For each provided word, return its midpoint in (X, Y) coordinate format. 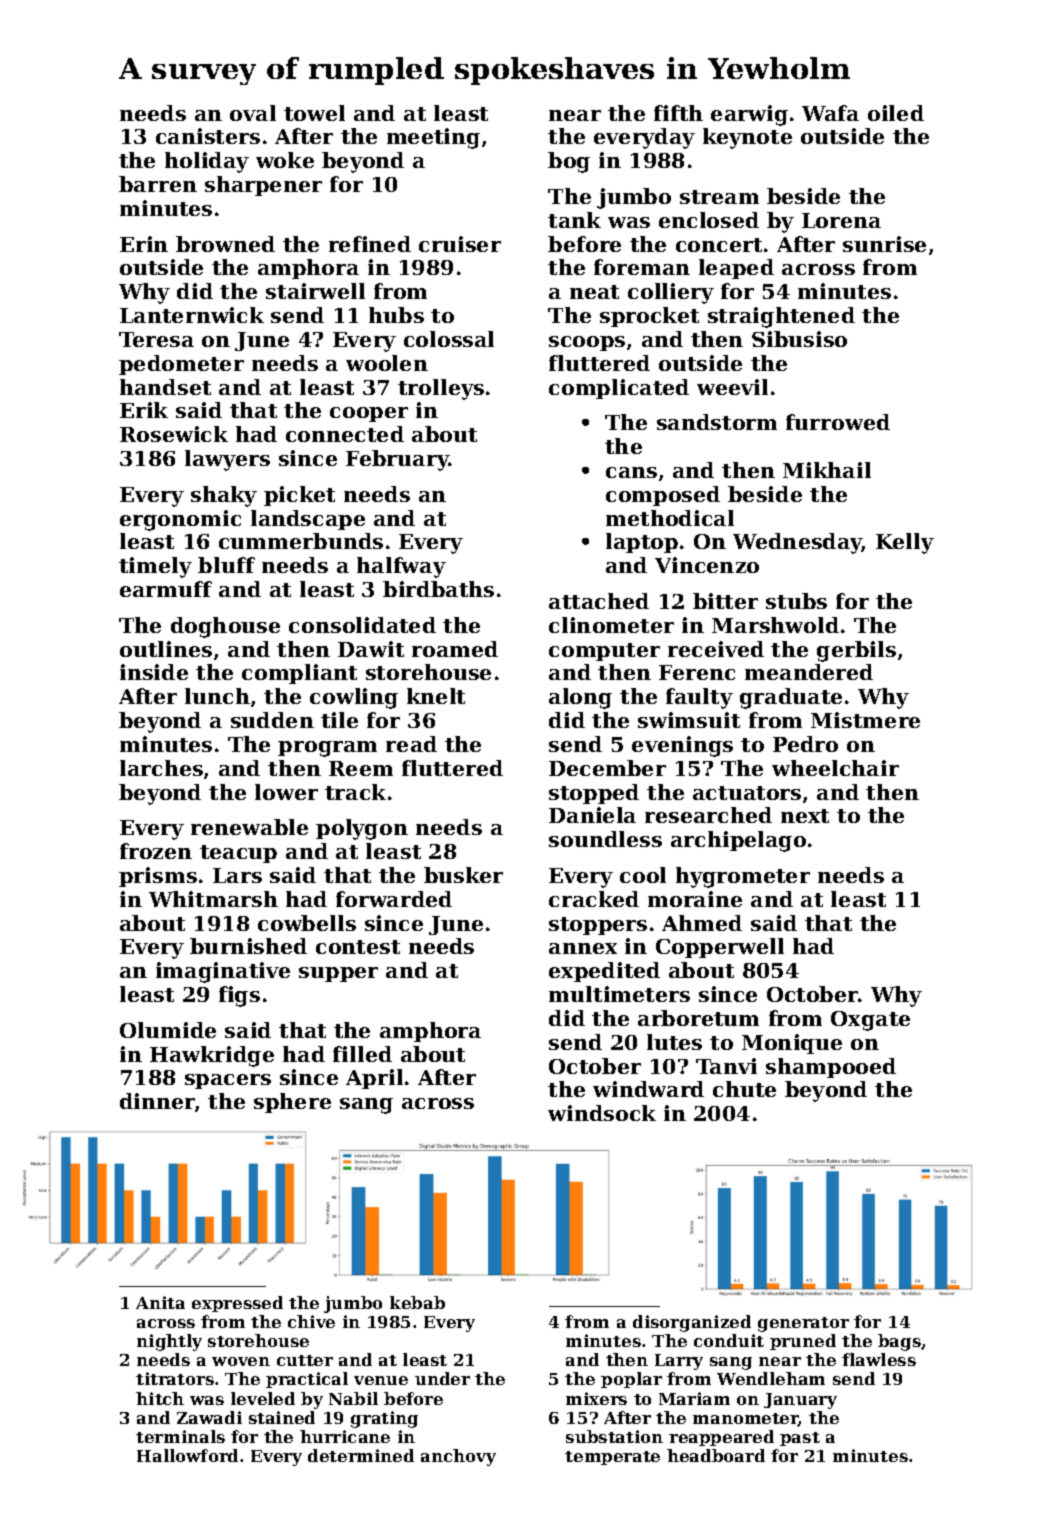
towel (314, 113)
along (580, 698)
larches (161, 768)
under (442, 1378)
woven (241, 1361)
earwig (749, 115)
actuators (747, 793)
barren (158, 184)
